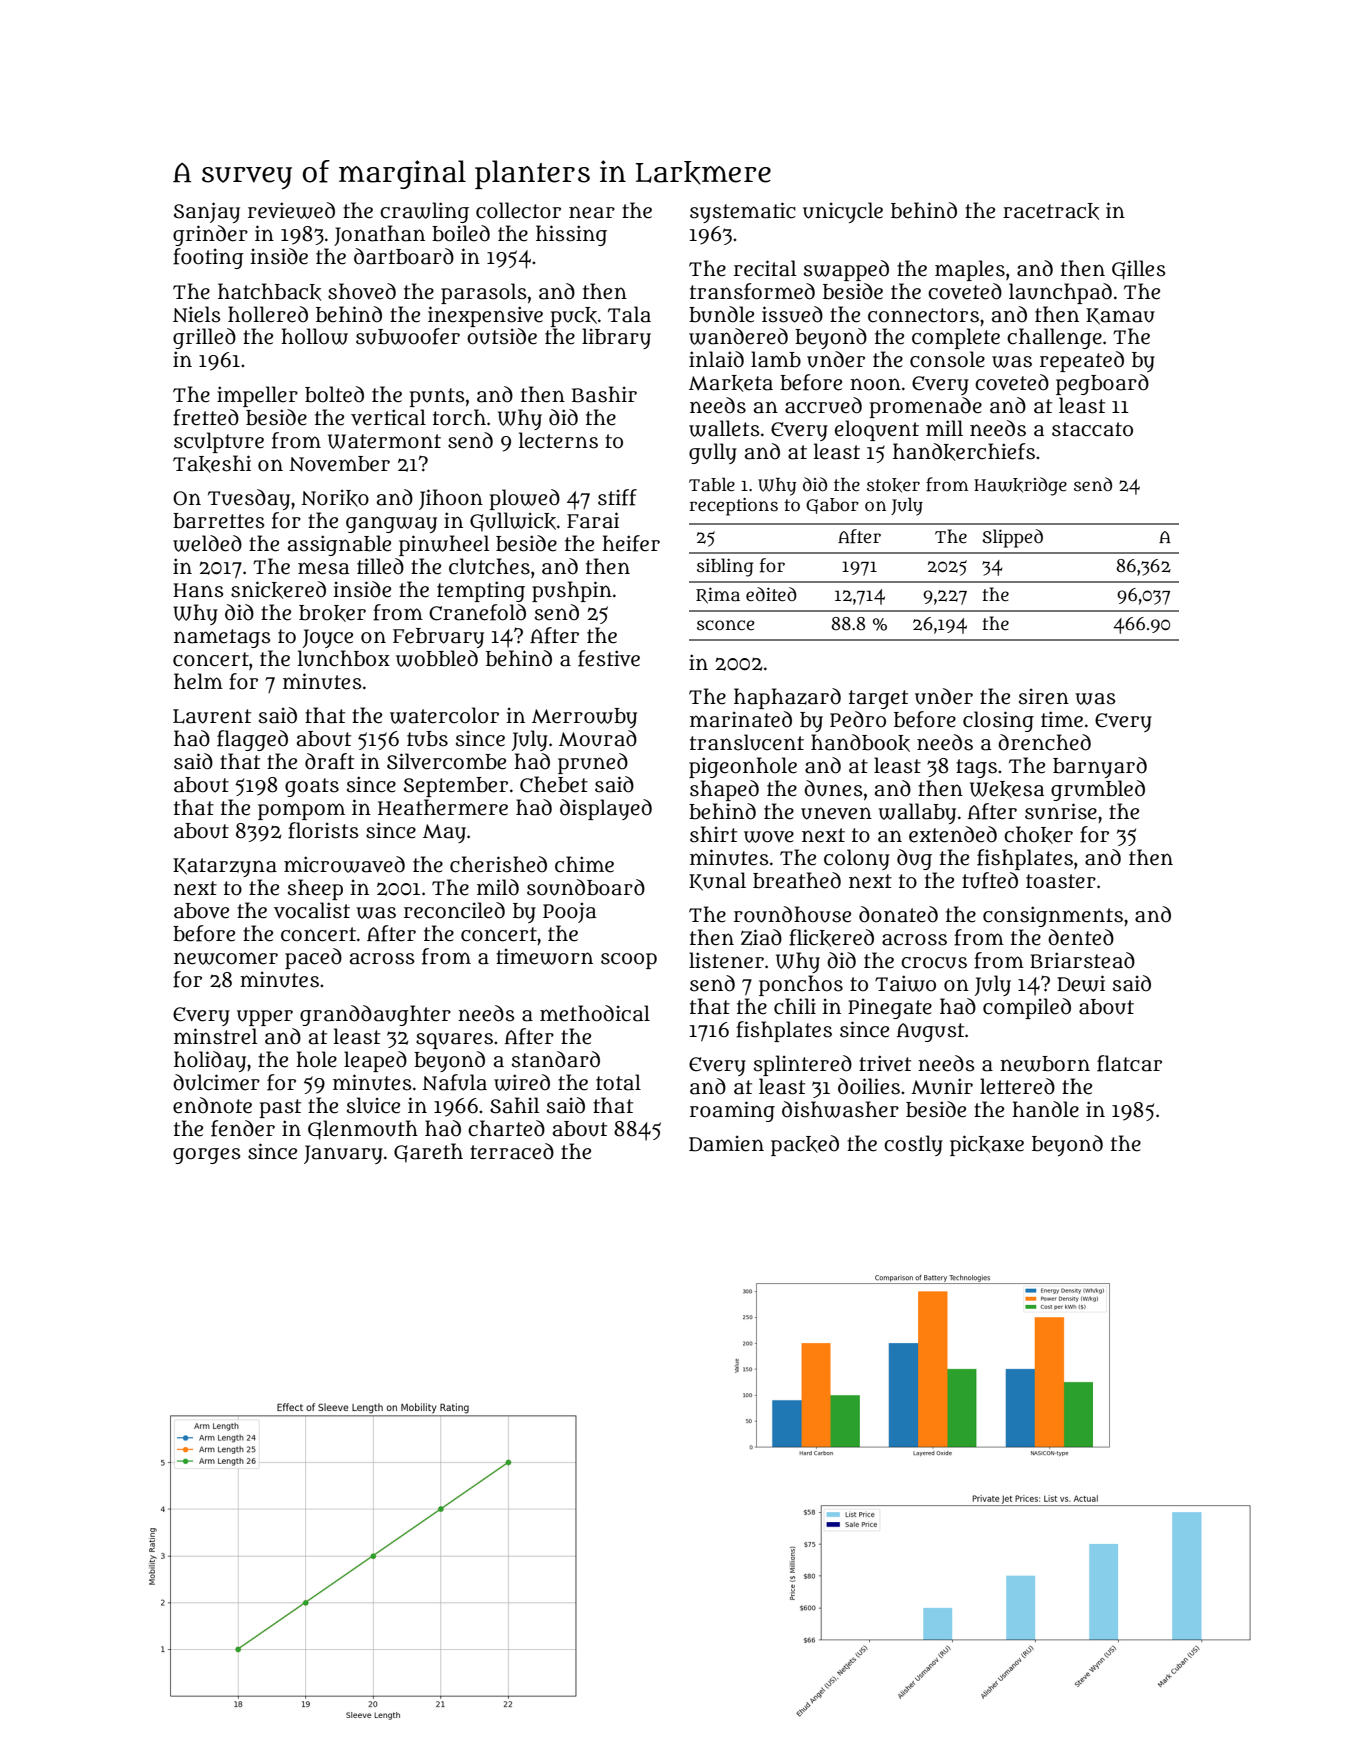 This screenshot has width=1351, height=1748. Describe the element at coordinates (498, 864) in the screenshot. I see `cherished` at that location.
